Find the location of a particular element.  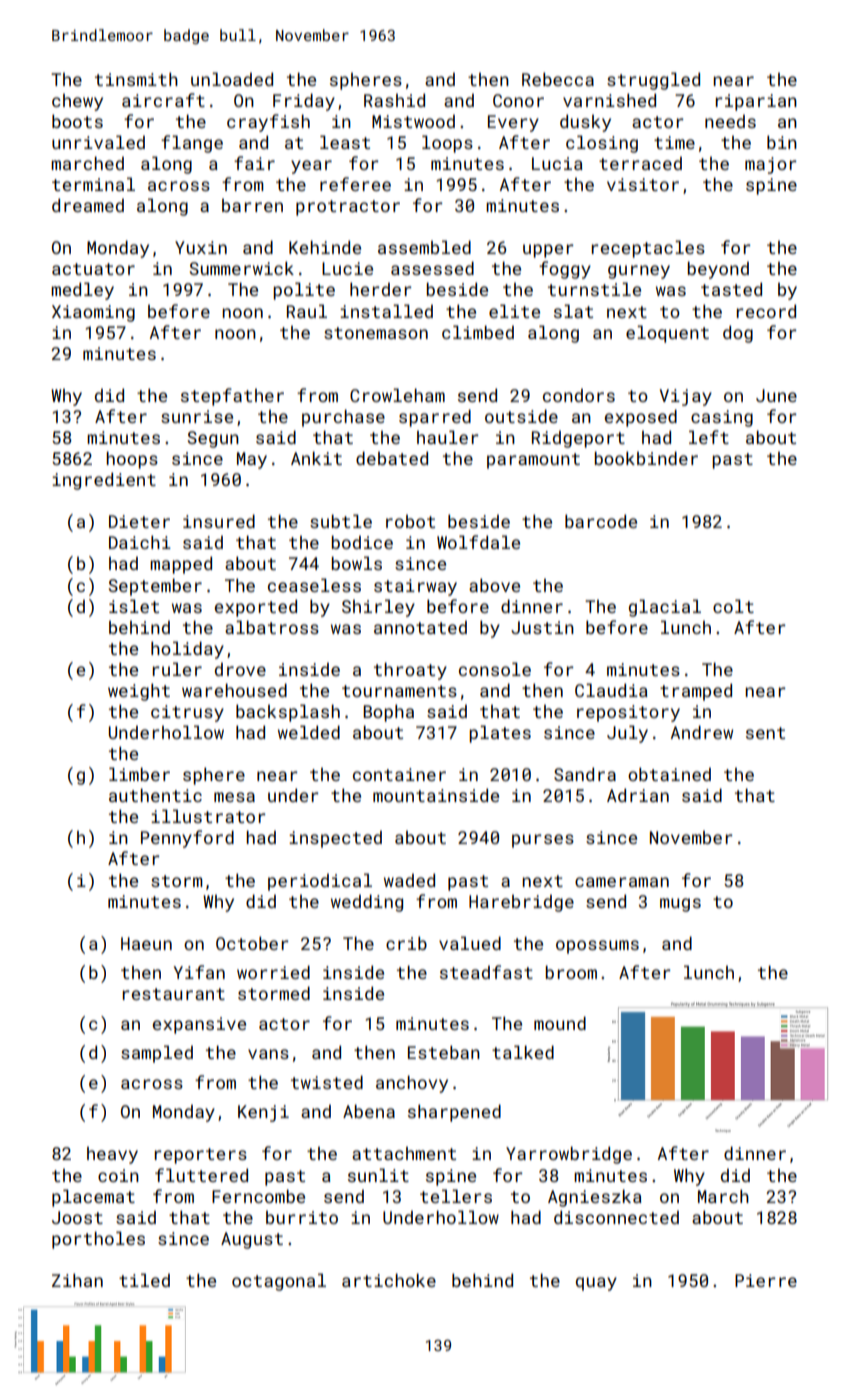

sent is located at coordinates (765, 733).
